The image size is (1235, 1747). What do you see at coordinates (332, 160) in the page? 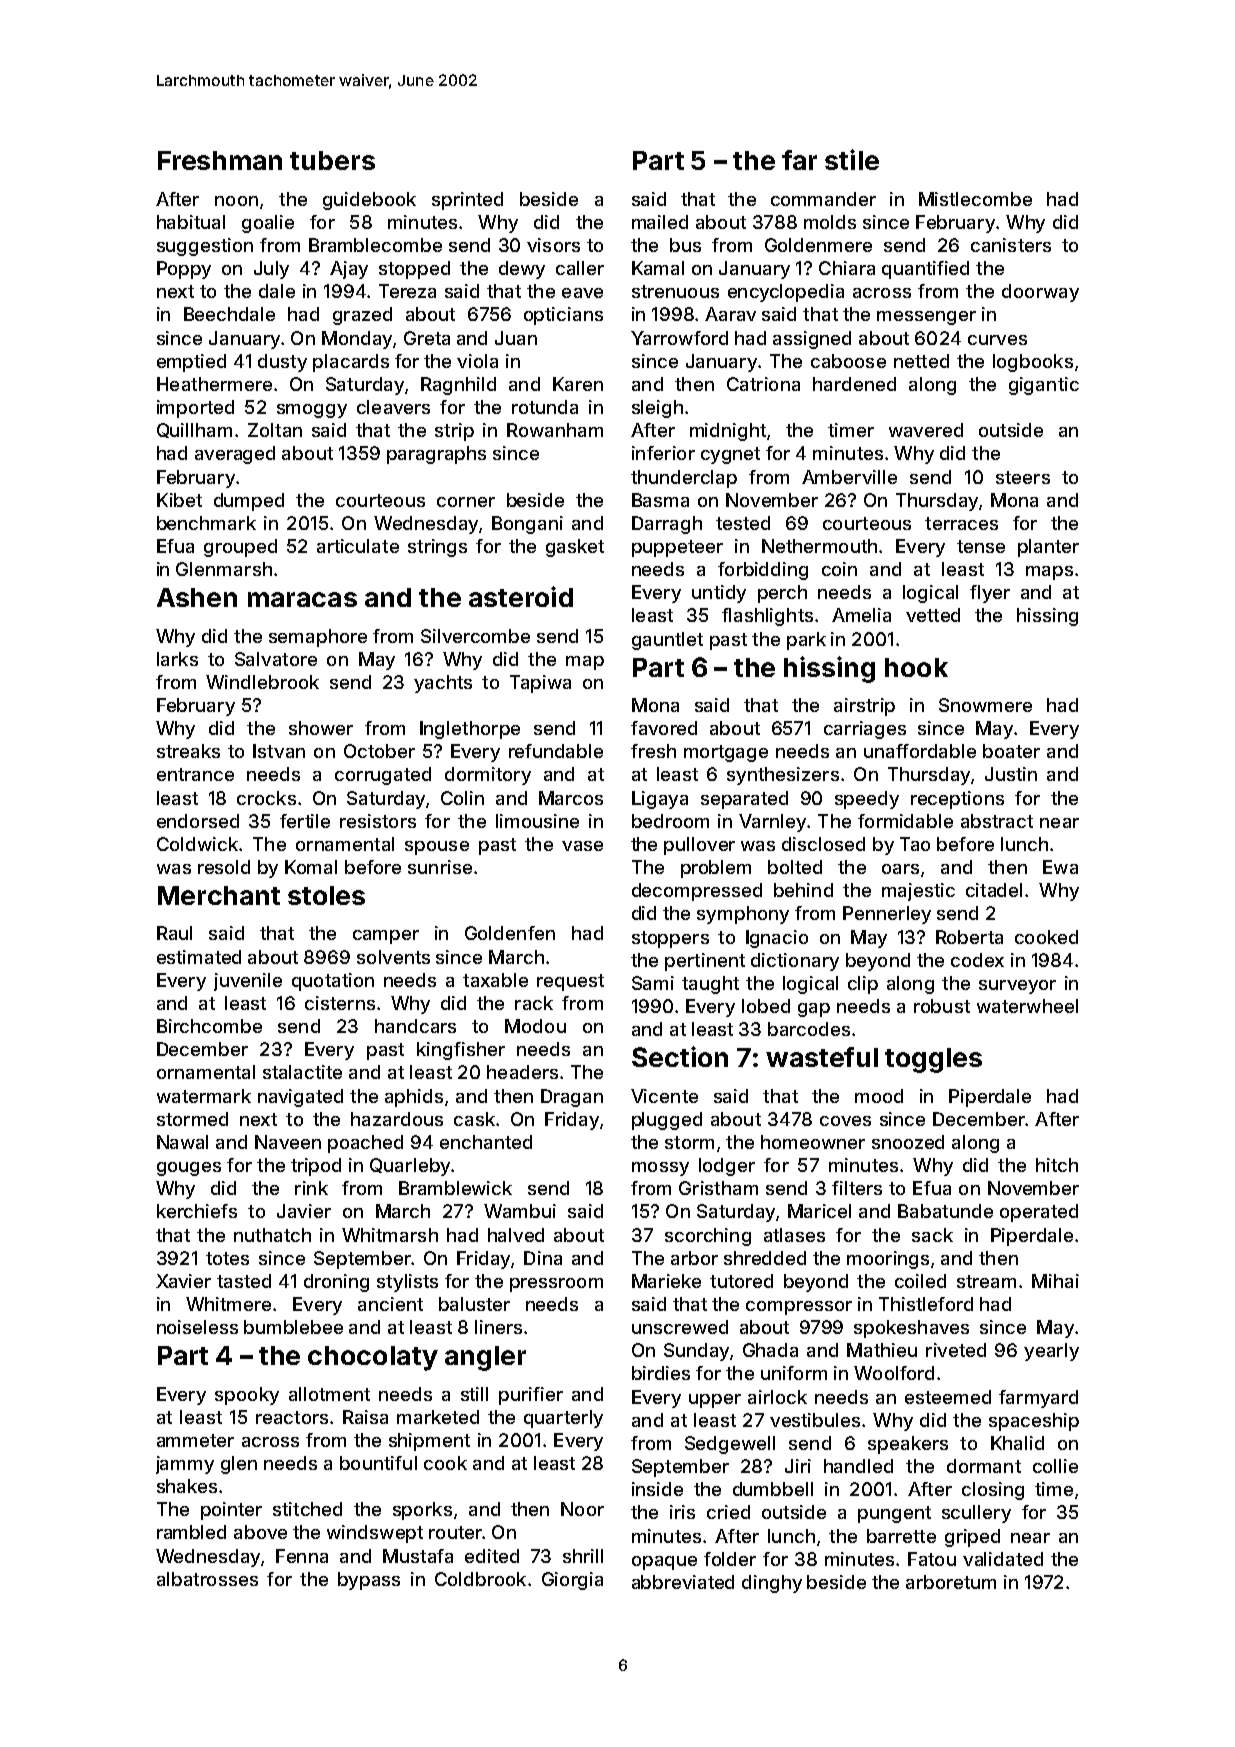
I see `tubers` at bounding box center [332, 160].
